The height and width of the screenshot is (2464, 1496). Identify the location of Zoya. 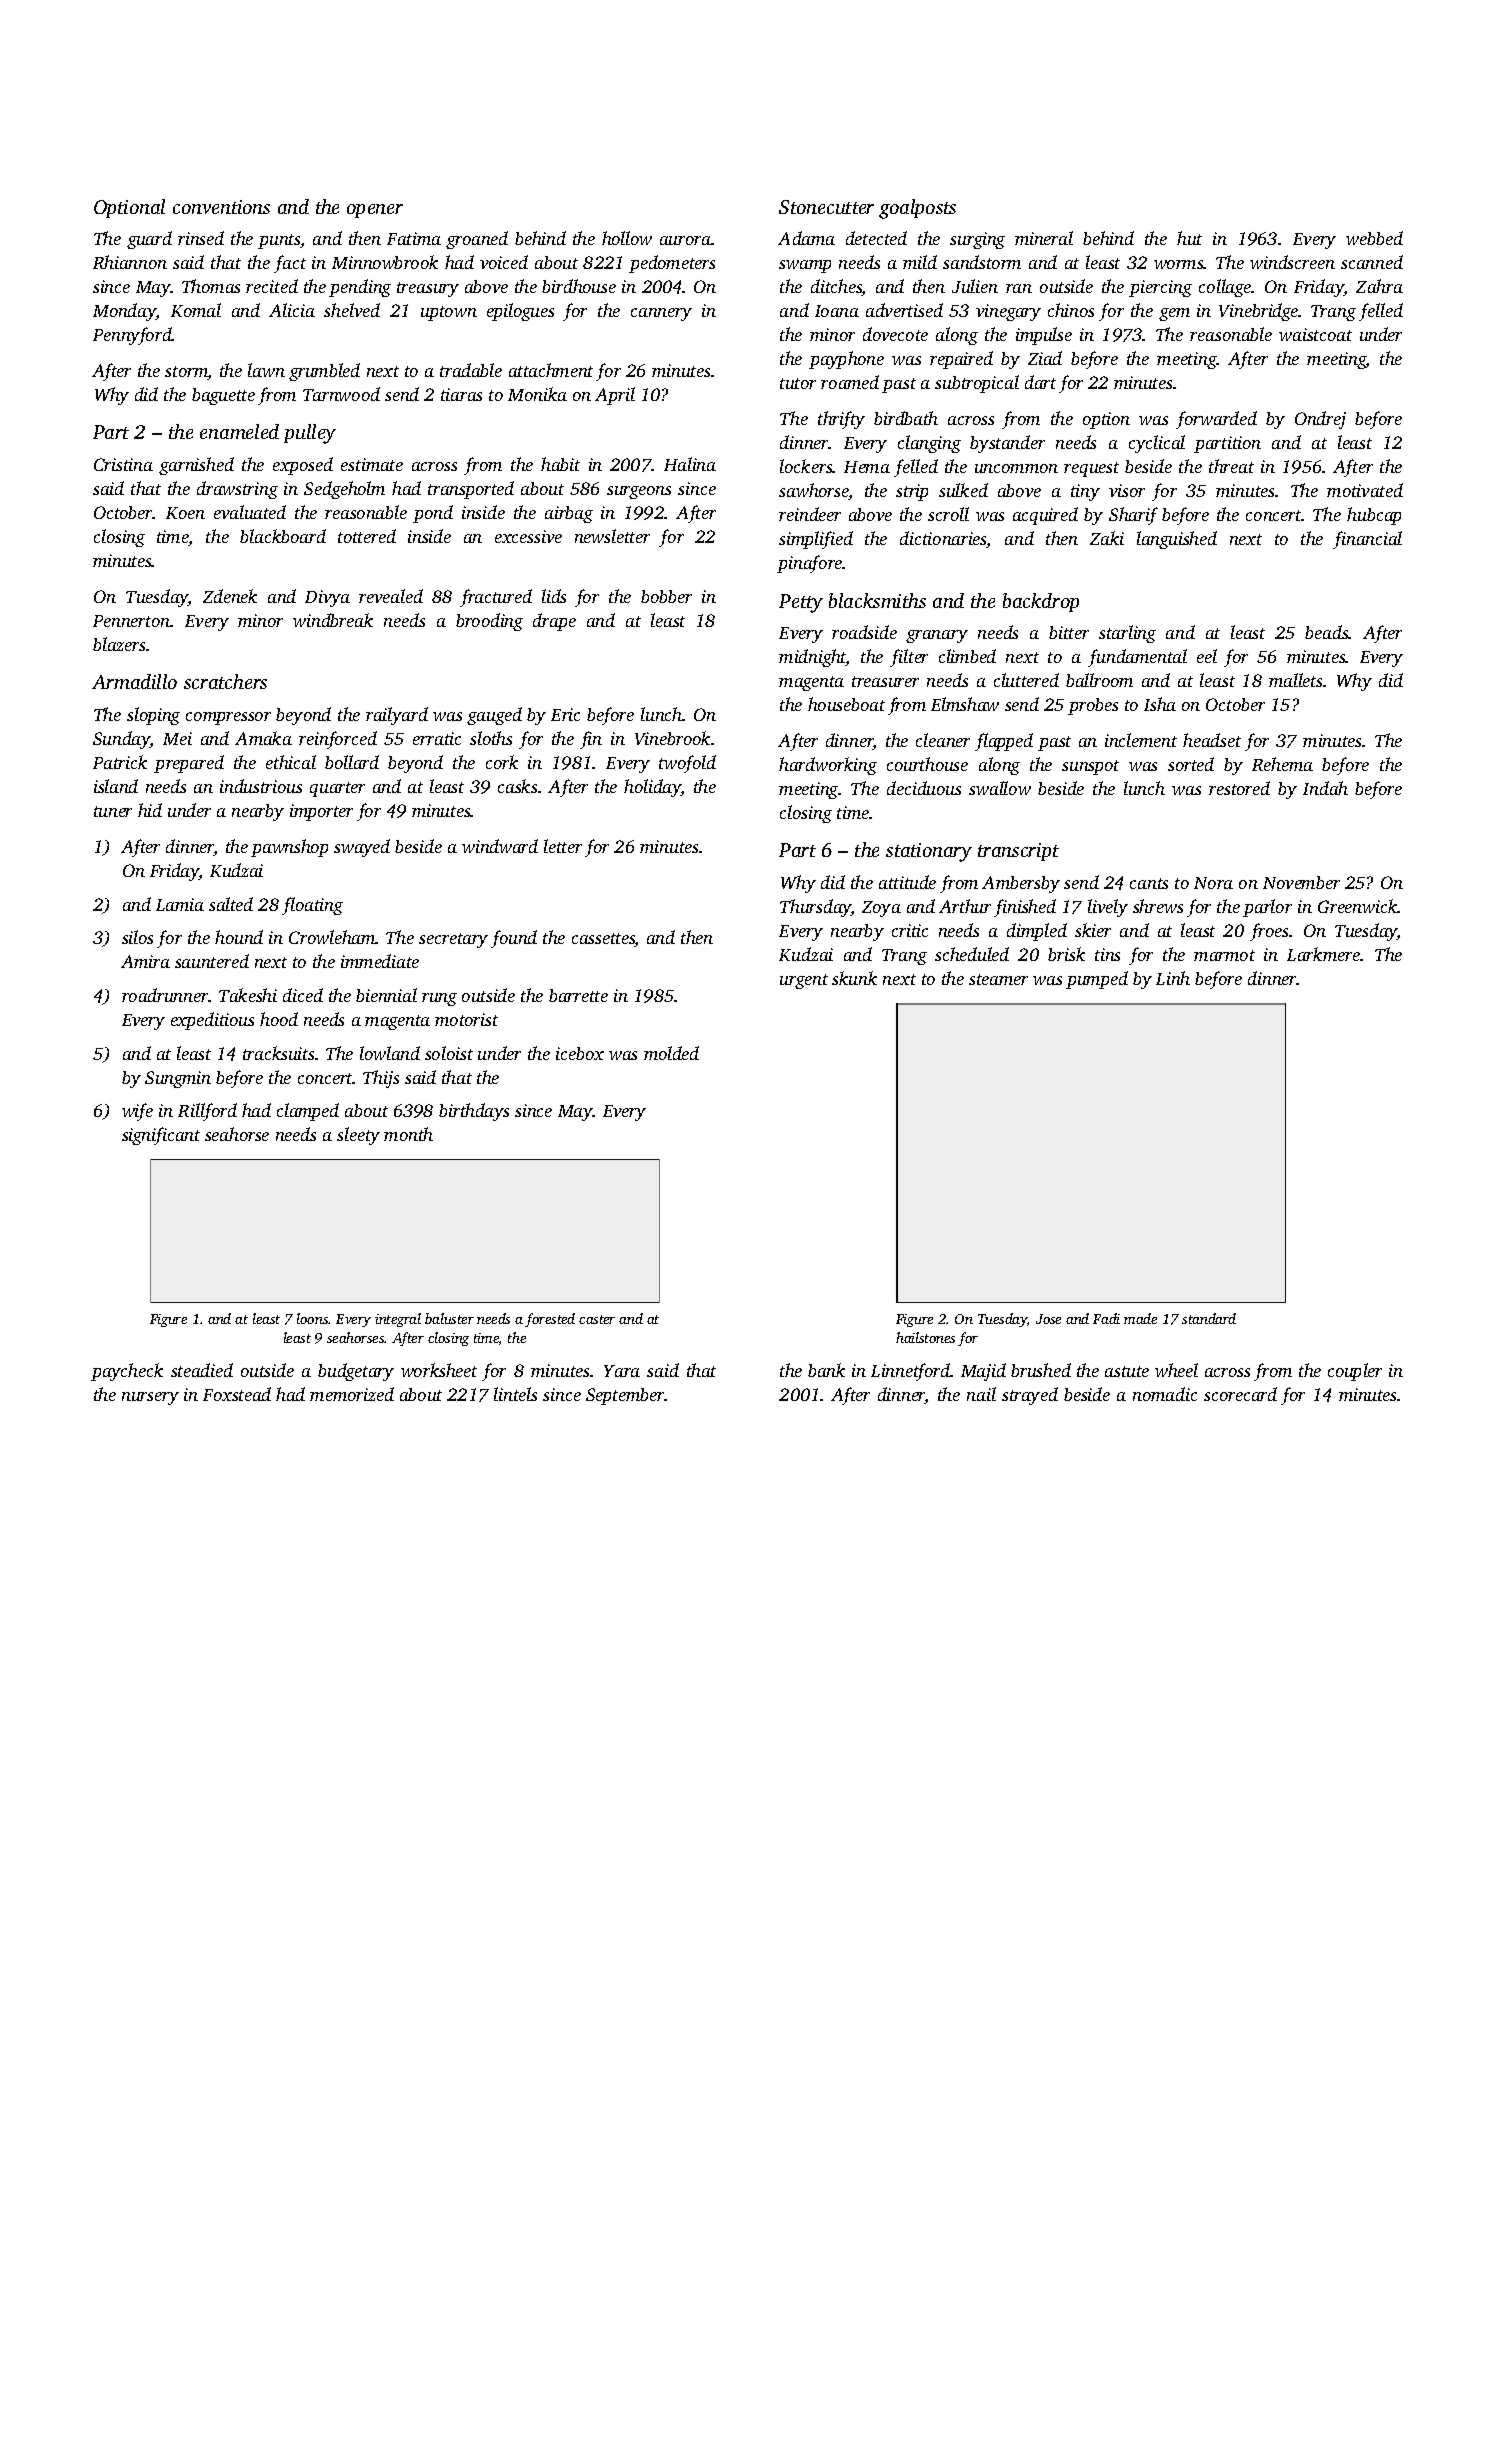
(881, 909).
